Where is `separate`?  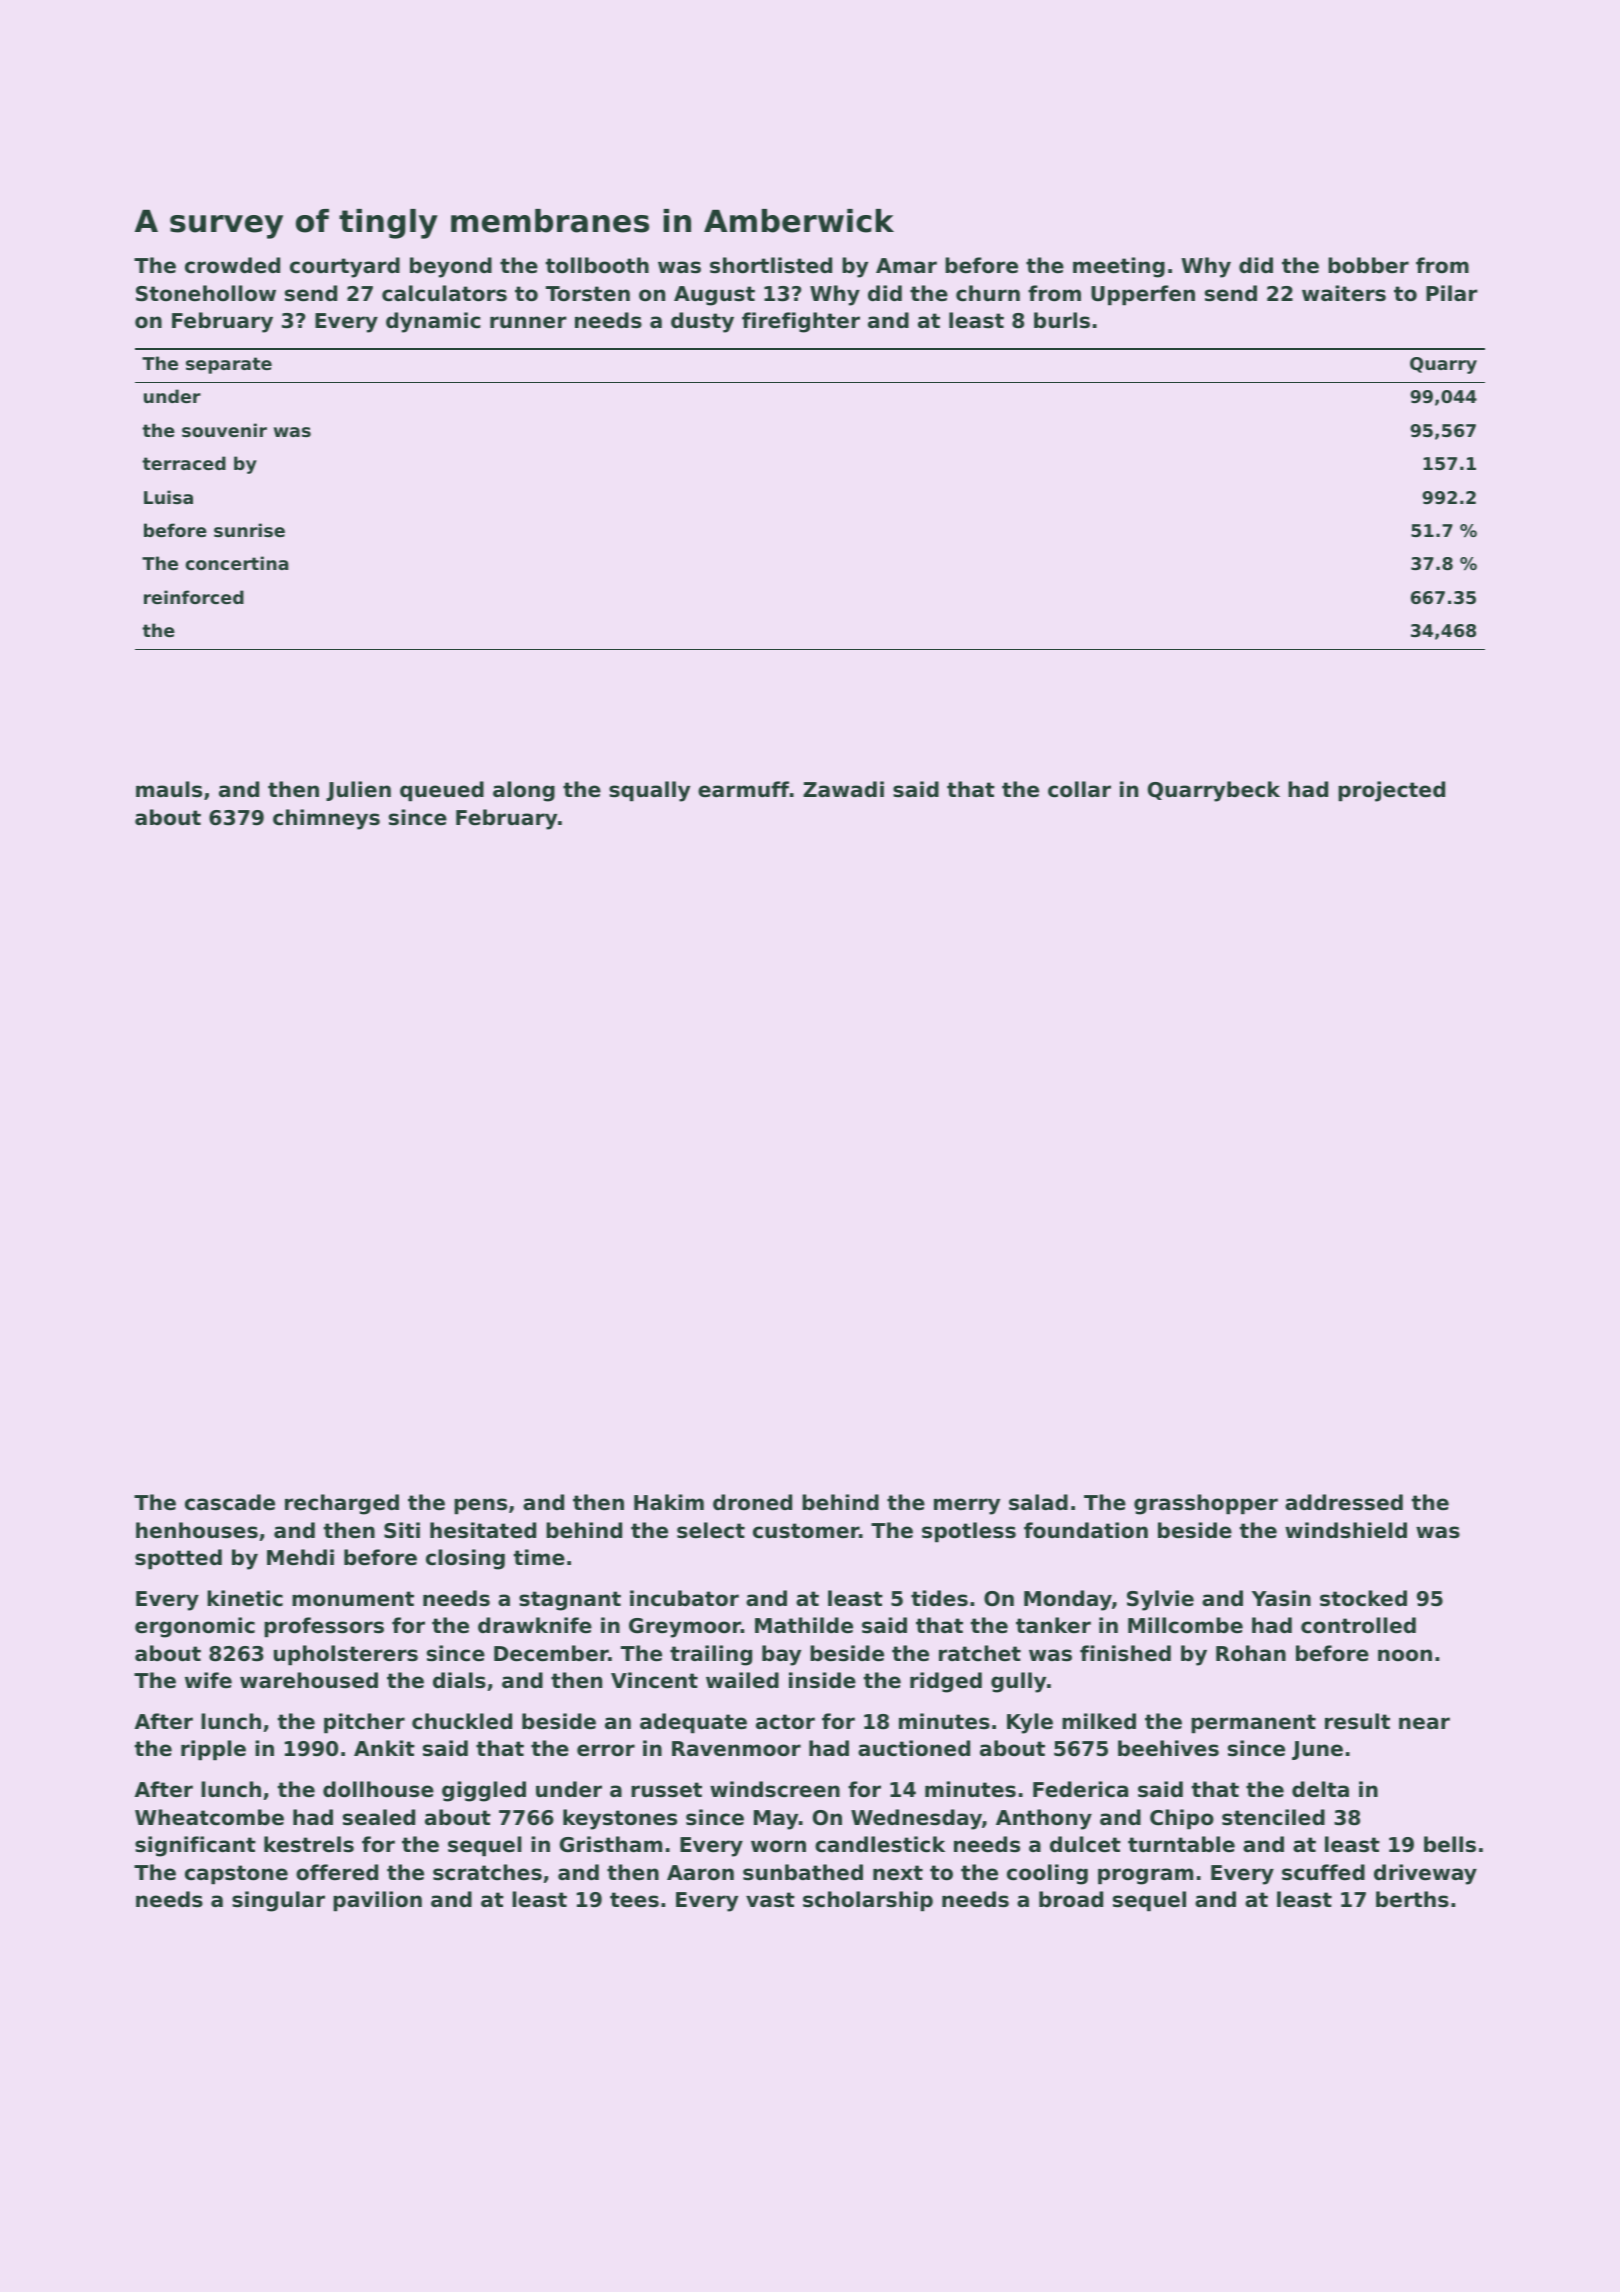
separate is located at coordinates (229, 365).
